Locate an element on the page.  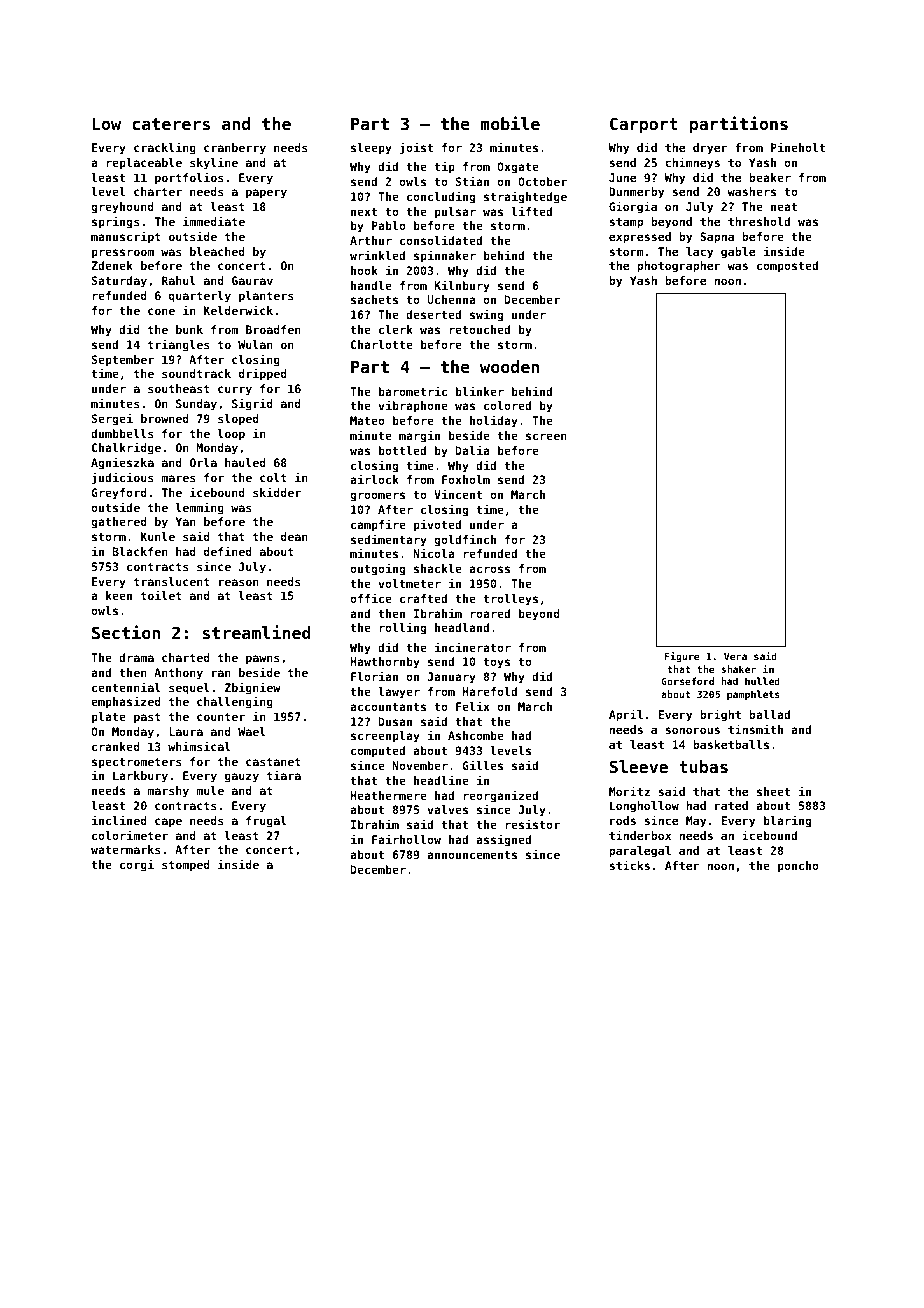
Fairhollow is located at coordinates (406, 839).
